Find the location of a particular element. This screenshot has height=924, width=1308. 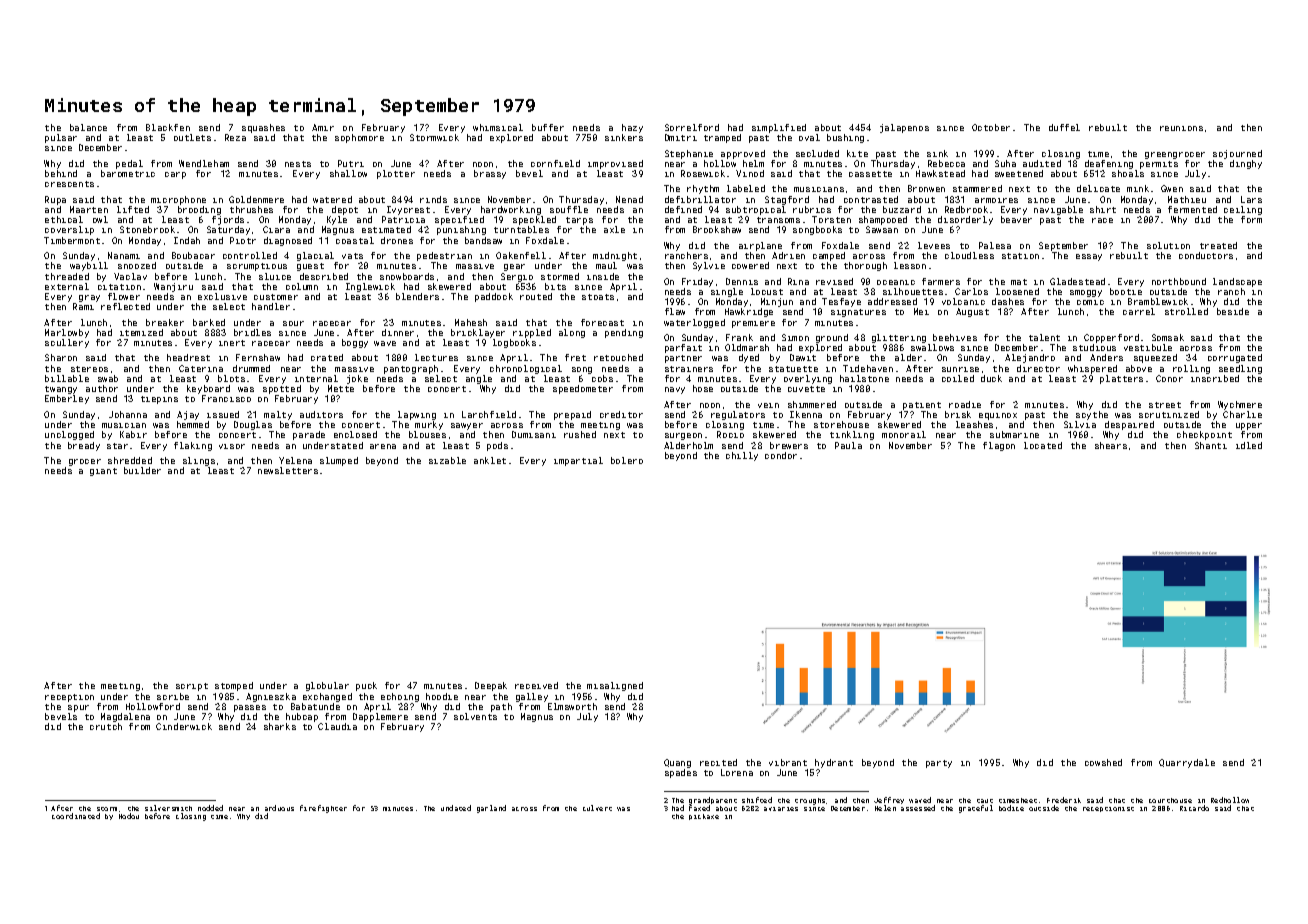

flaking is located at coordinates (193, 446).
